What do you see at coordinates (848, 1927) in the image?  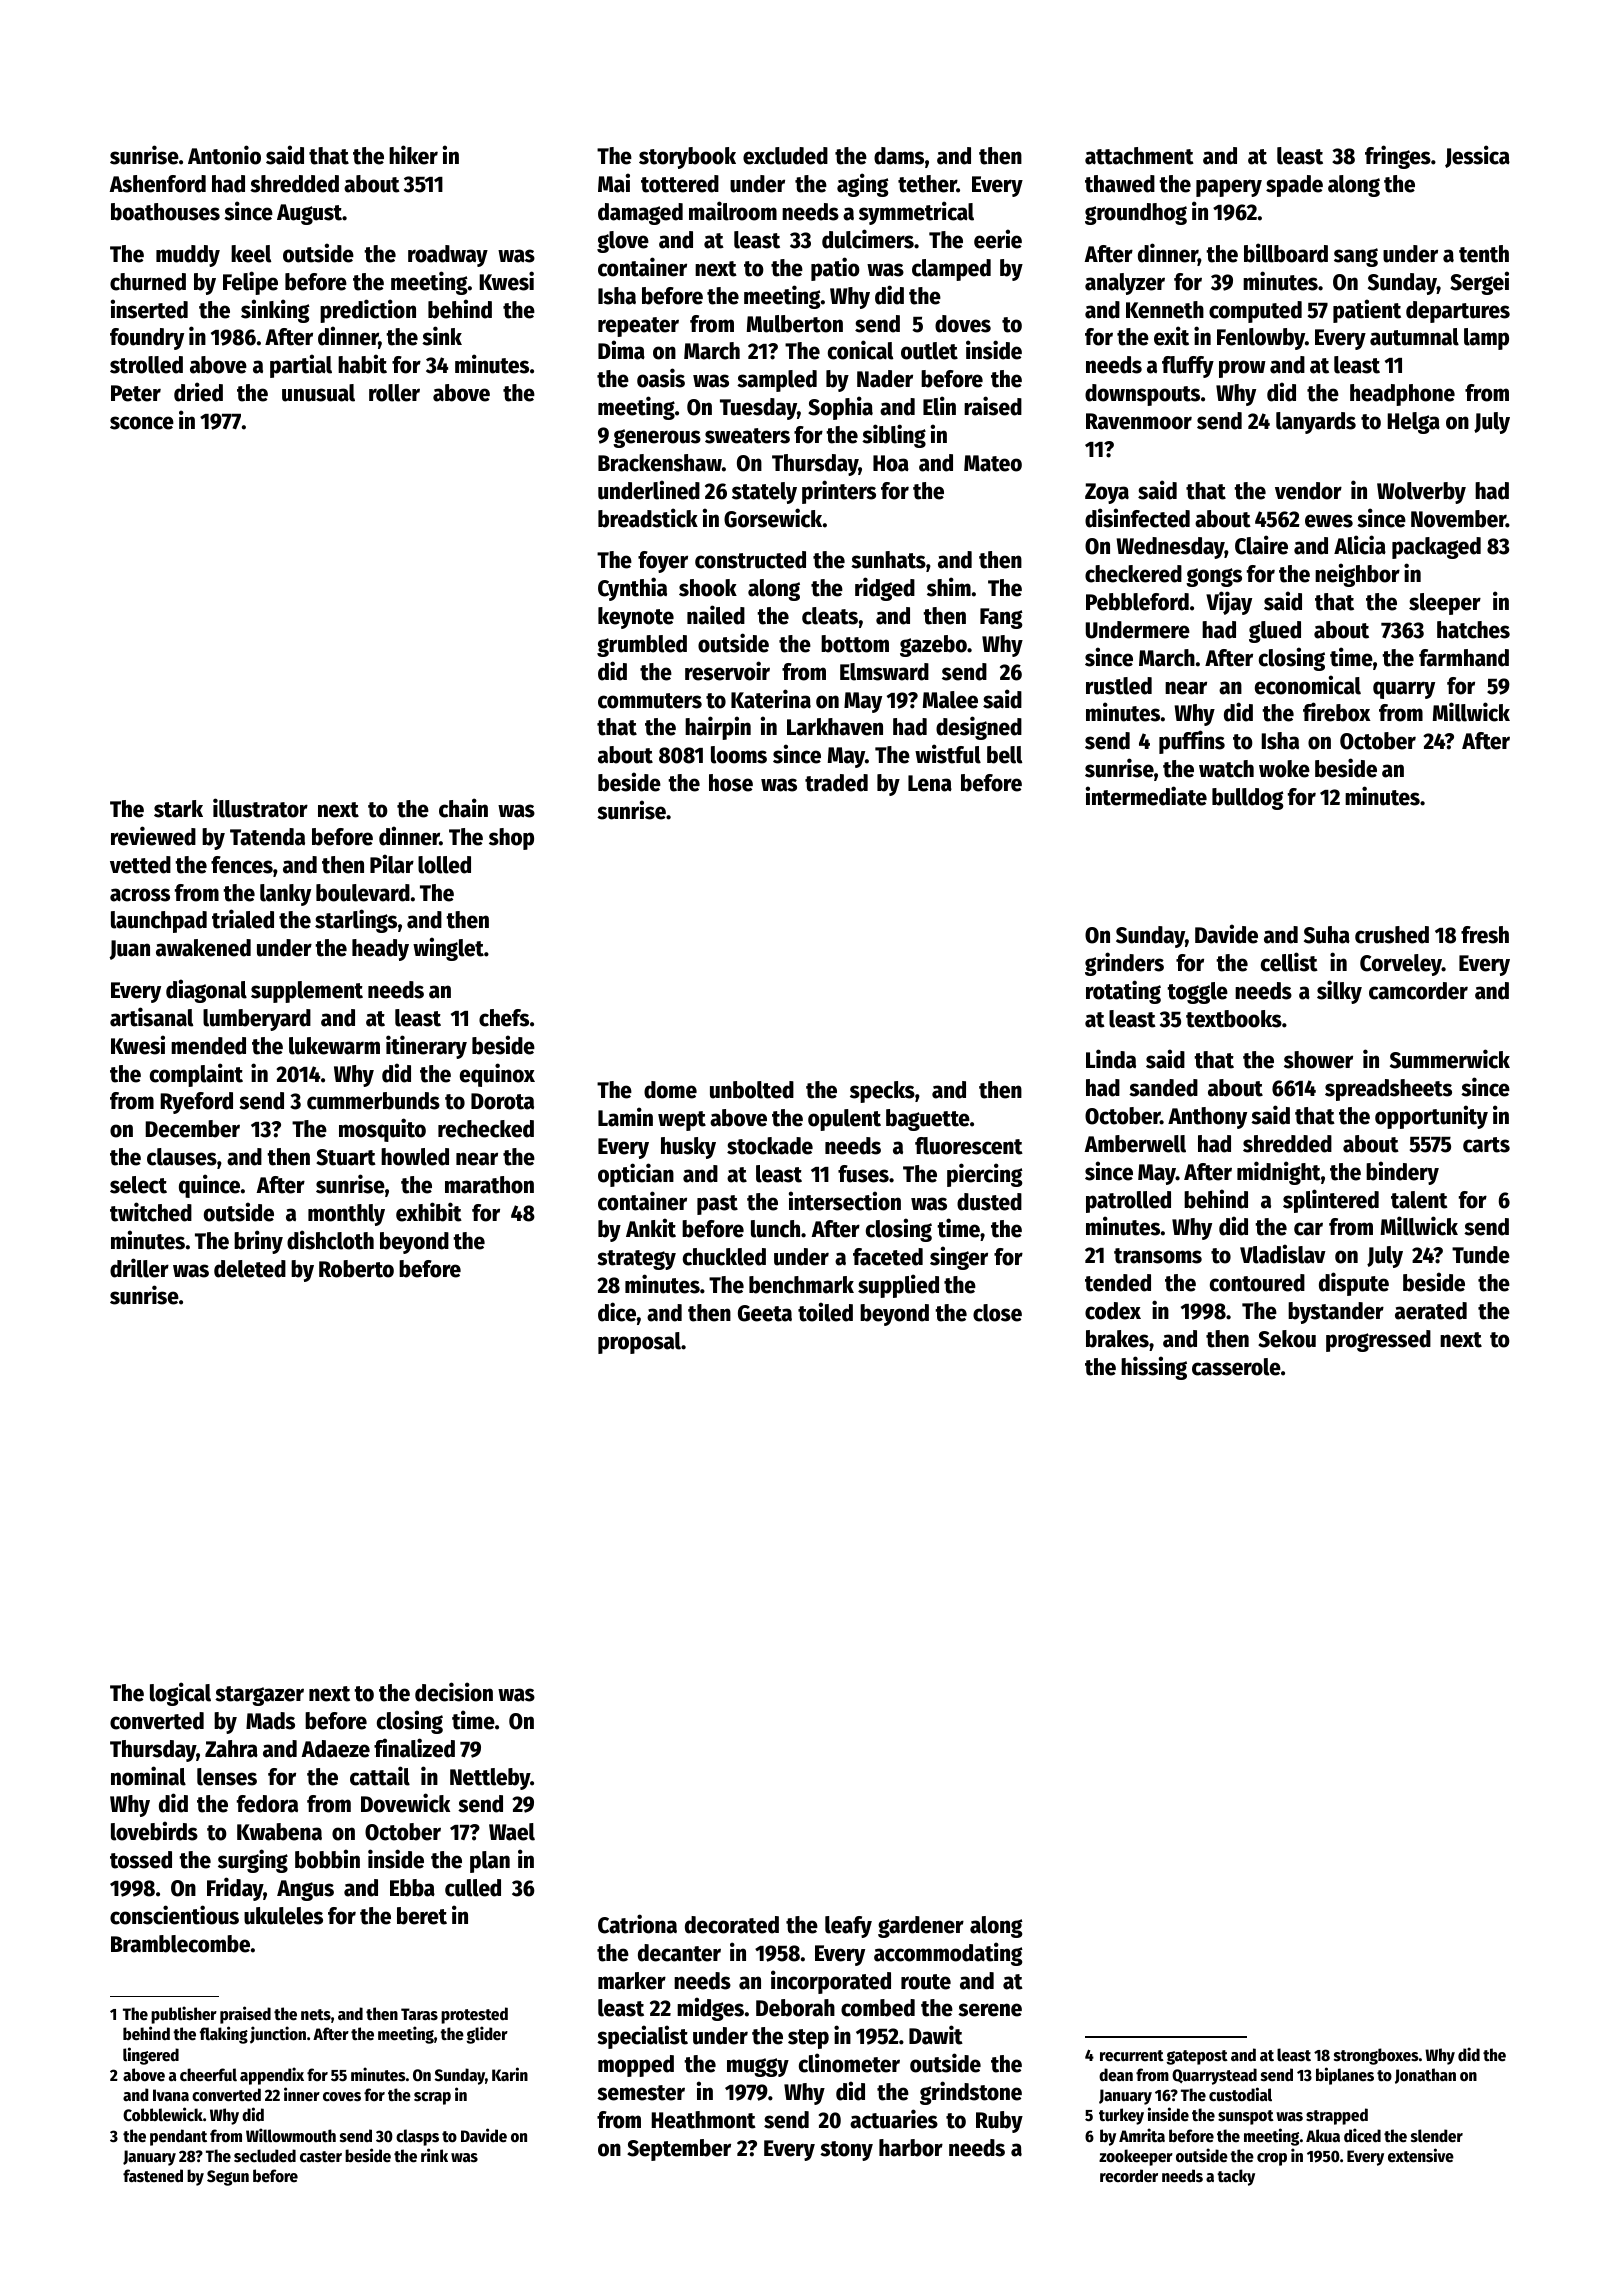 I see `leafy` at bounding box center [848, 1927].
